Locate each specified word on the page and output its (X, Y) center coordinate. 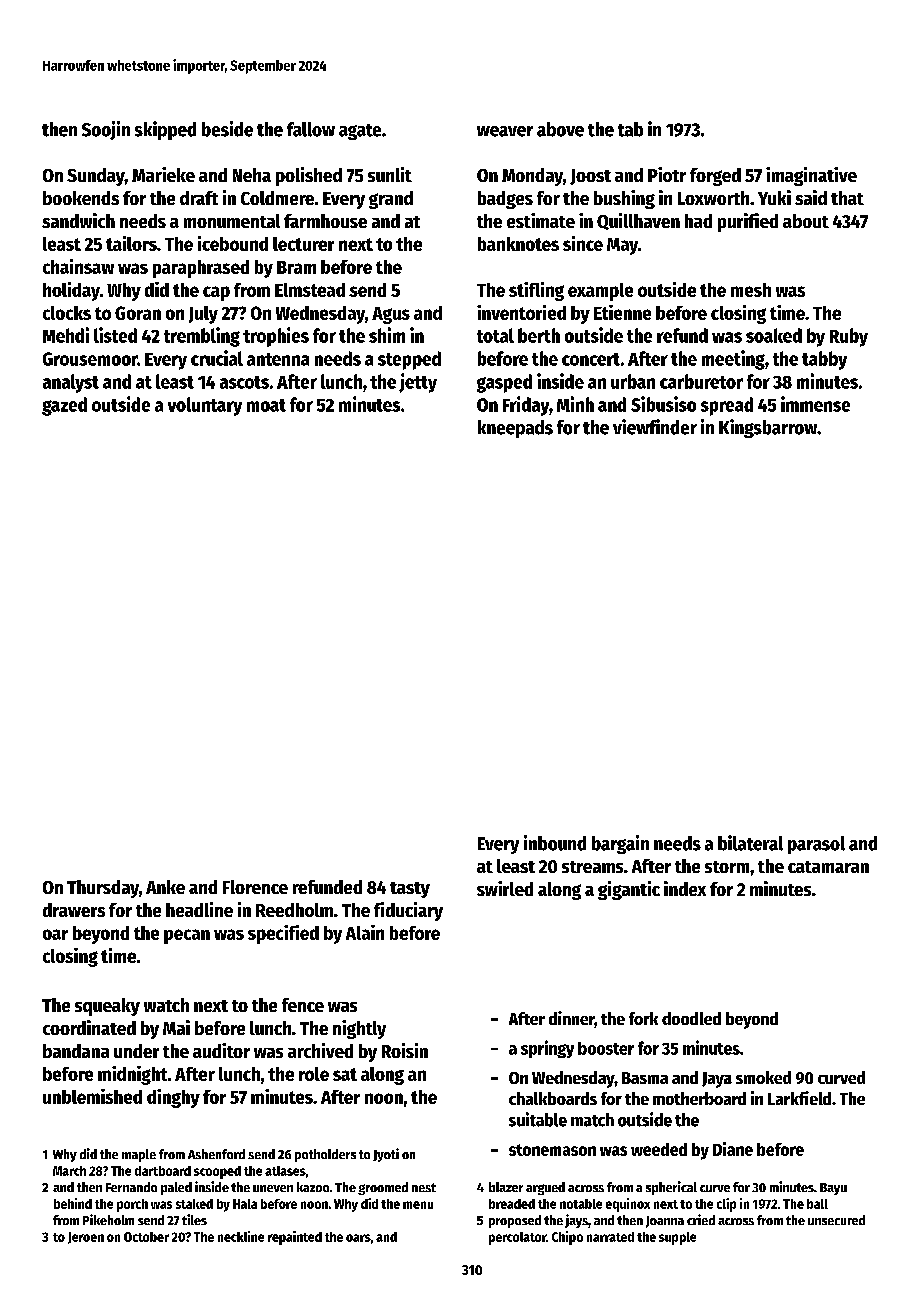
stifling (536, 291)
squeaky (107, 1007)
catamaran (828, 867)
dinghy (173, 1098)
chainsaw (78, 266)
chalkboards (553, 1098)
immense (815, 404)
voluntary (205, 406)
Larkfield (799, 1098)
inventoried (521, 312)
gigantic (629, 890)
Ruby (849, 337)
